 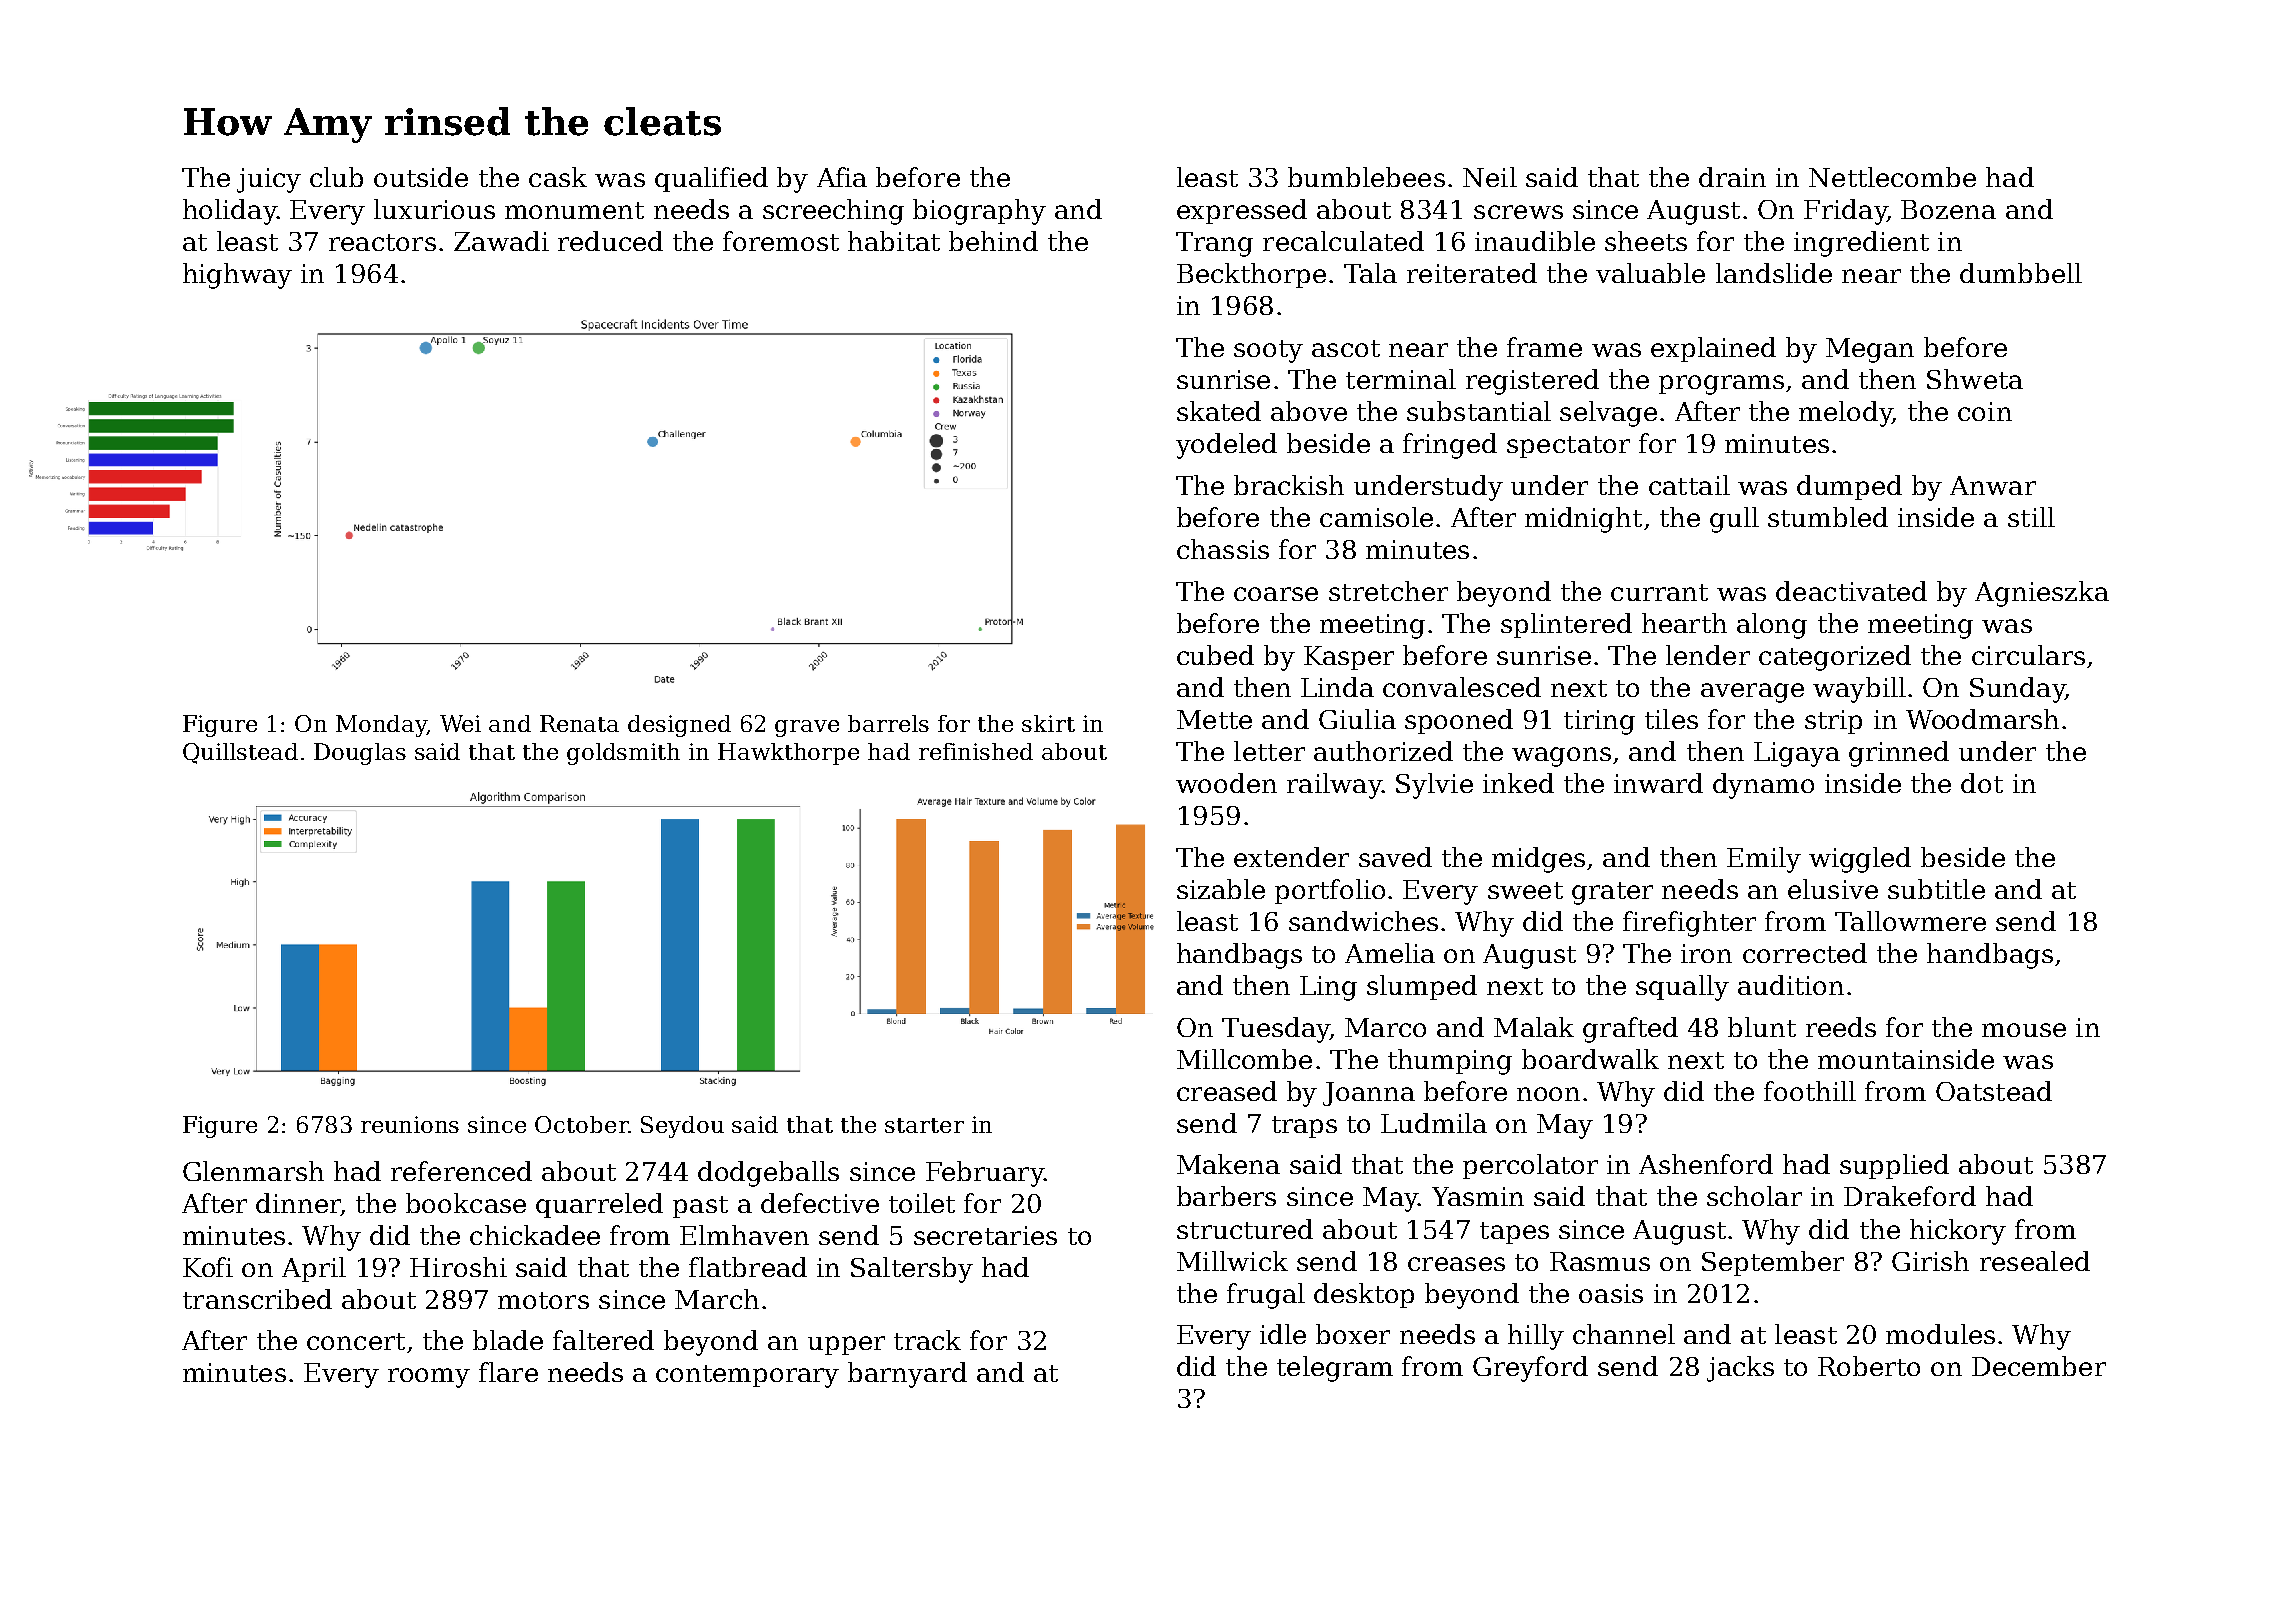 I want to click on Afia, so click(x=842, y=177).
